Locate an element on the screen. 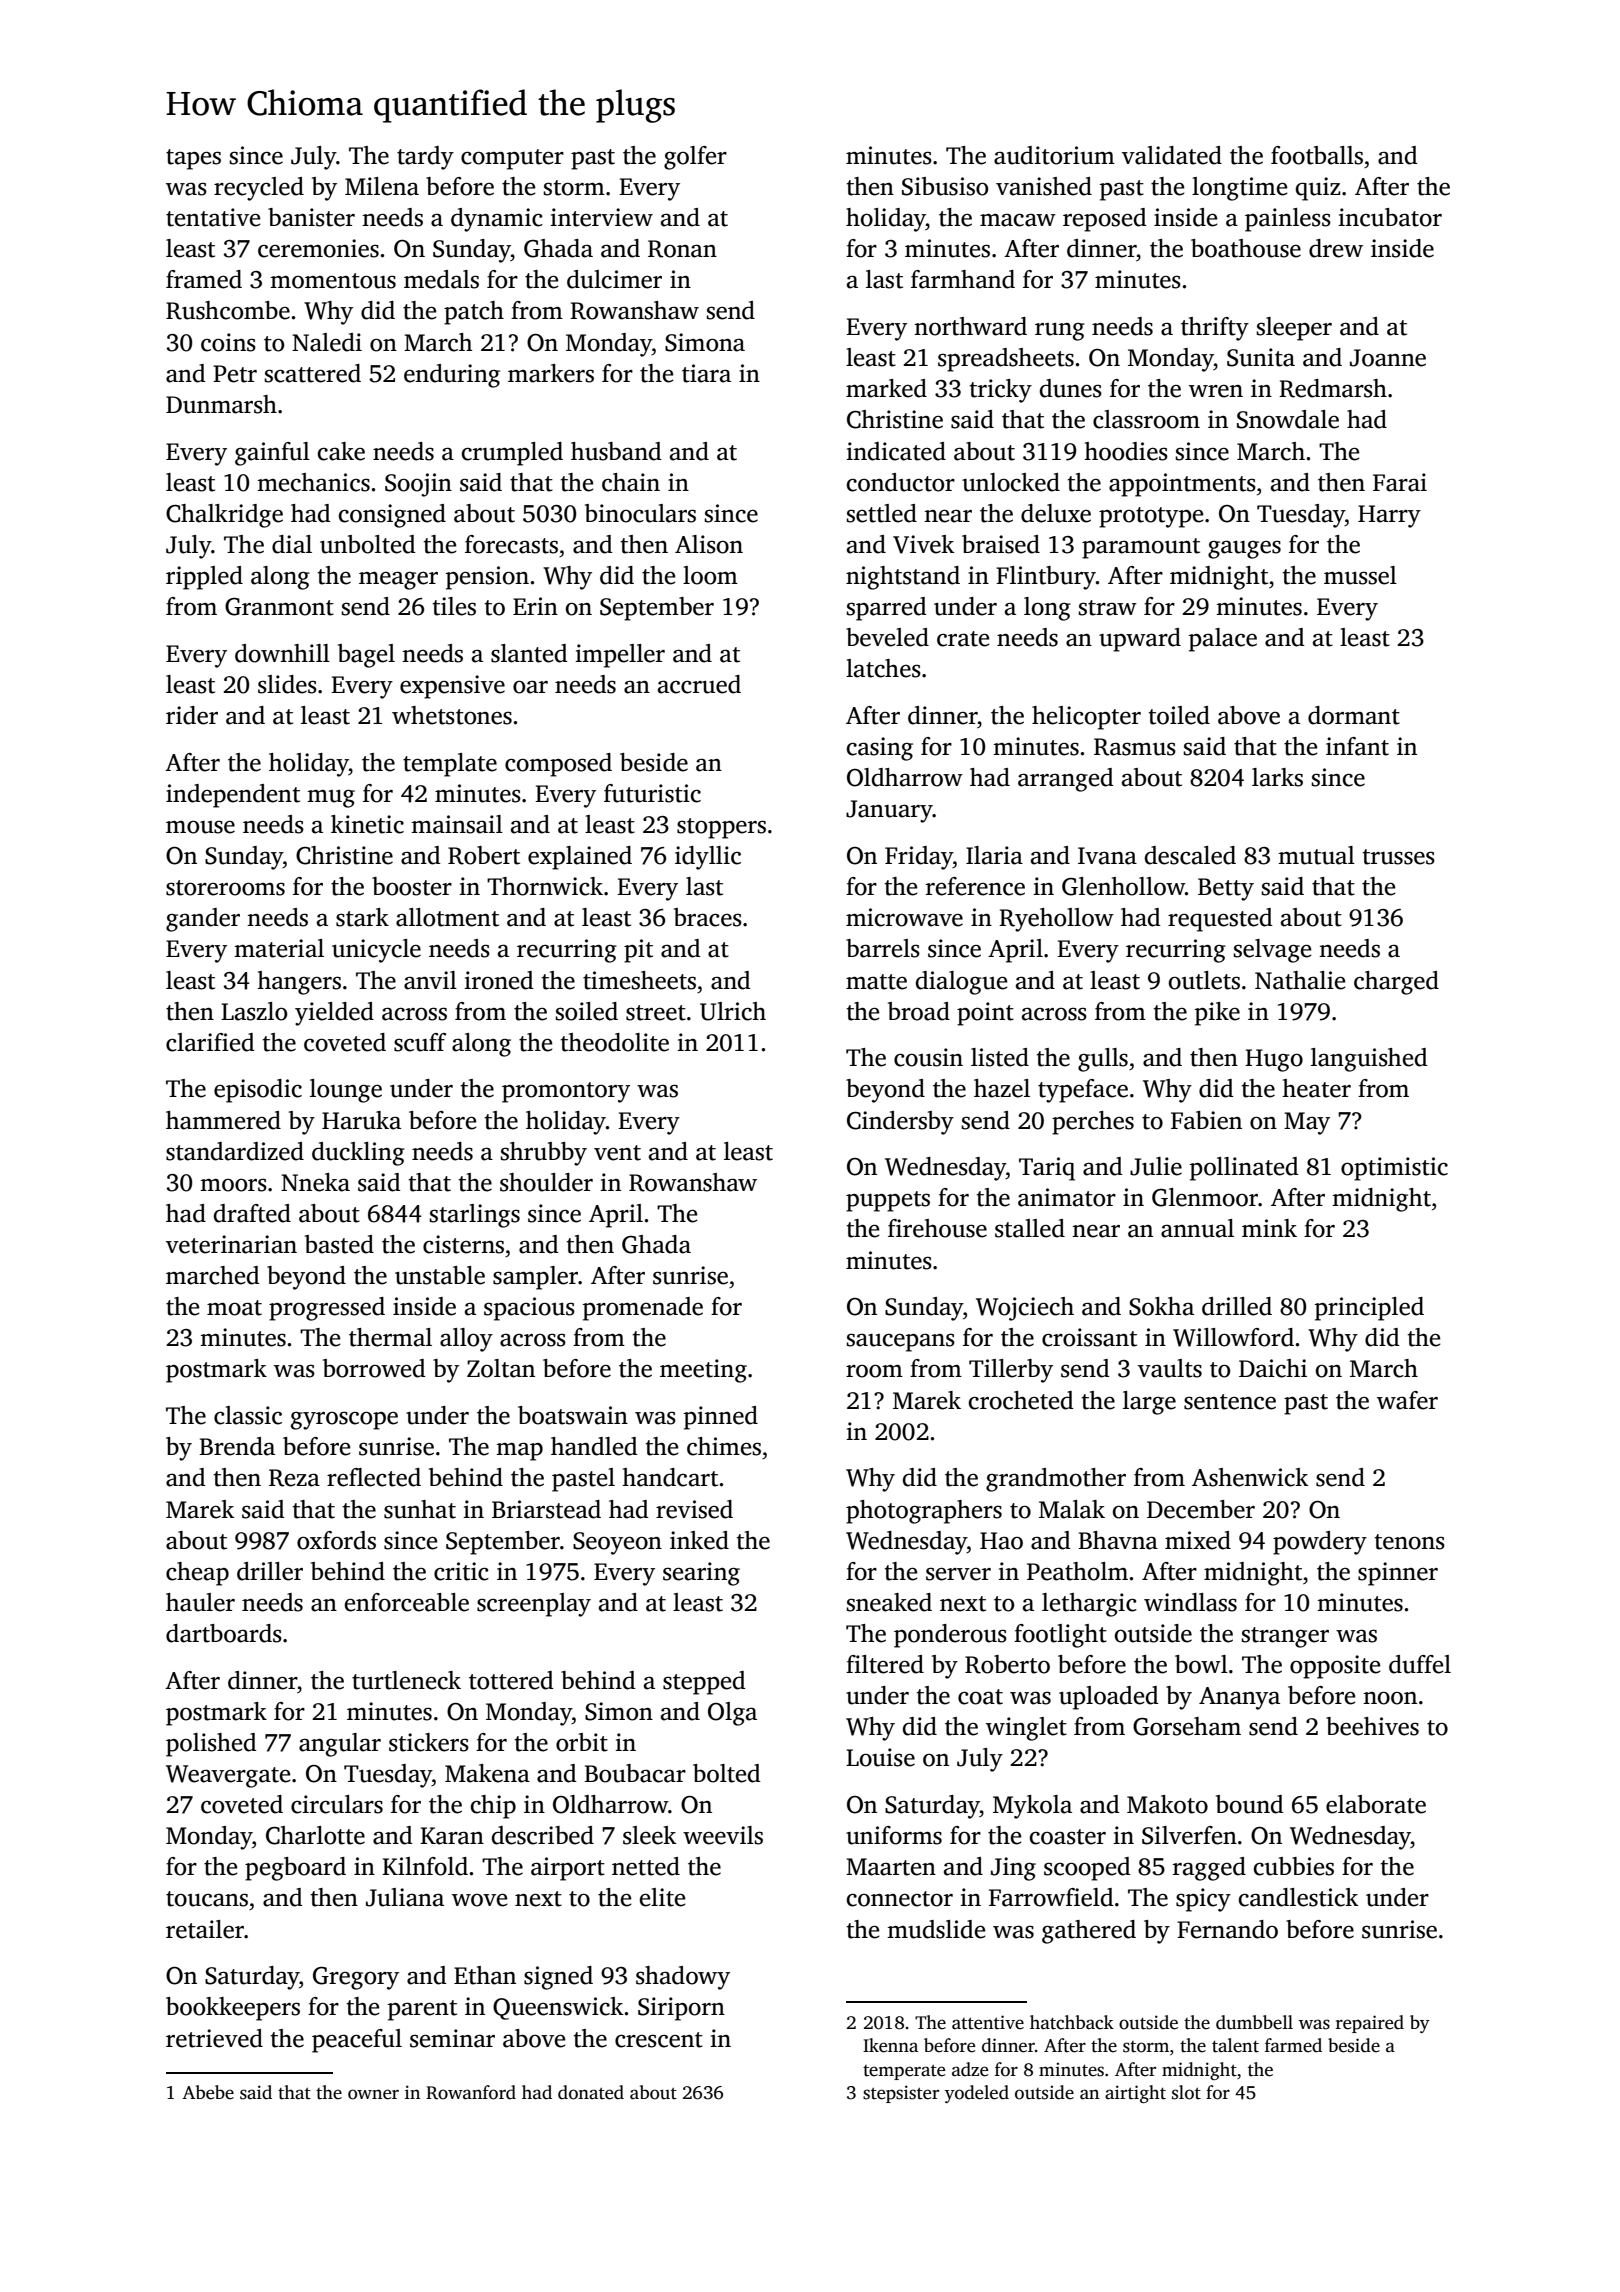  turtleneck is located at coordinates (406, 1680).
